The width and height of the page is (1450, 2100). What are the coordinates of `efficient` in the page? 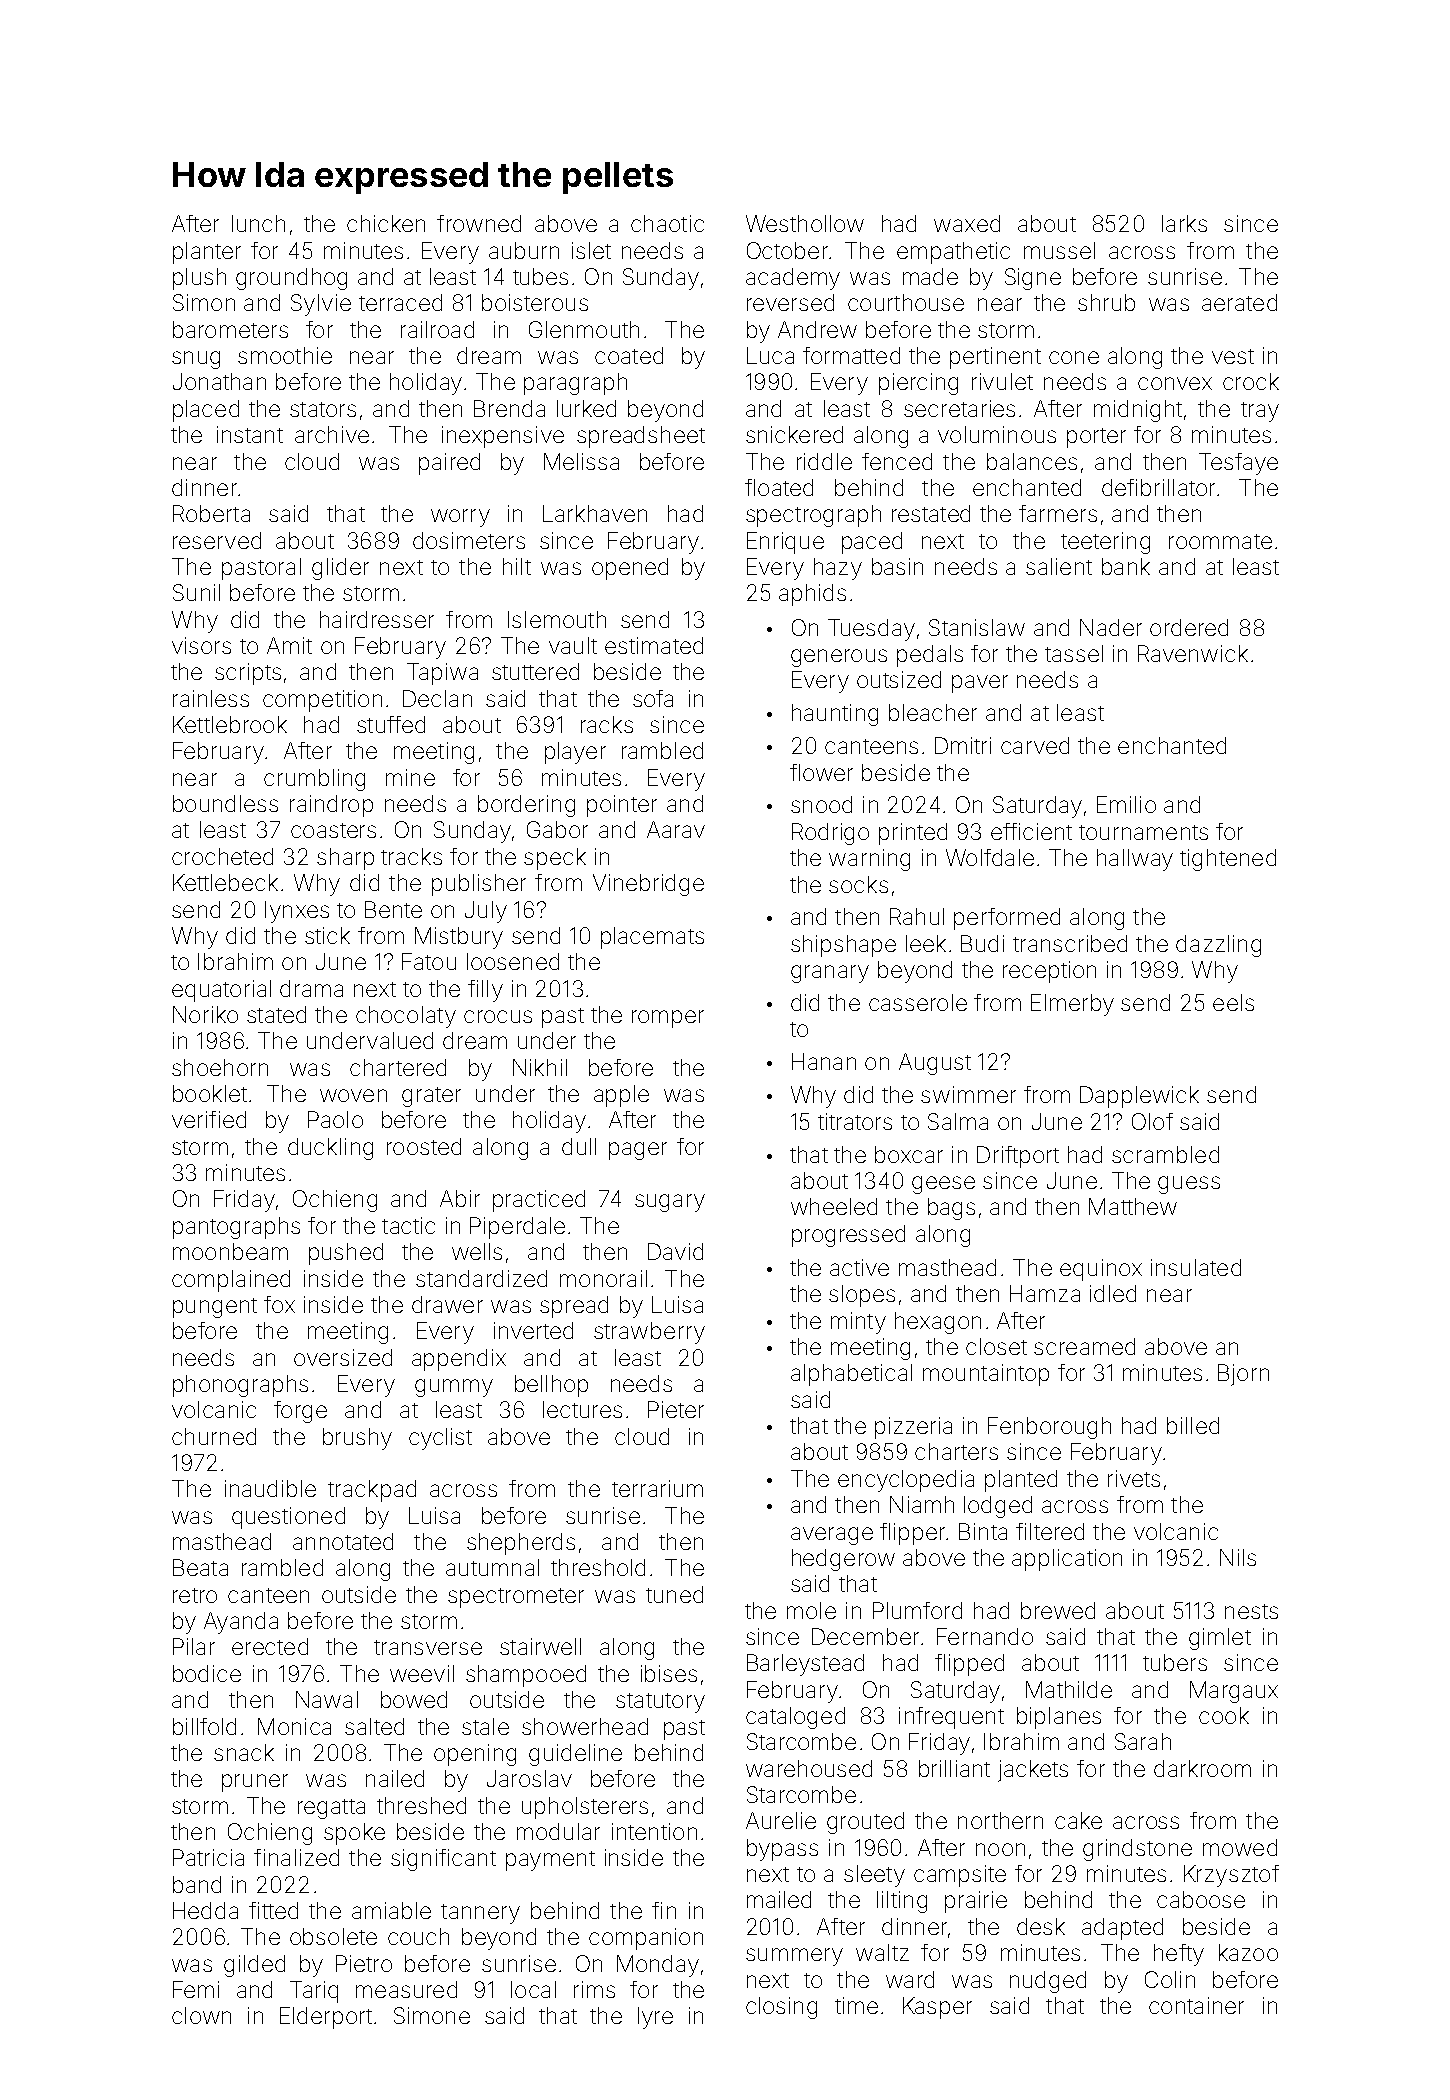 It's located at (1031, 831).
